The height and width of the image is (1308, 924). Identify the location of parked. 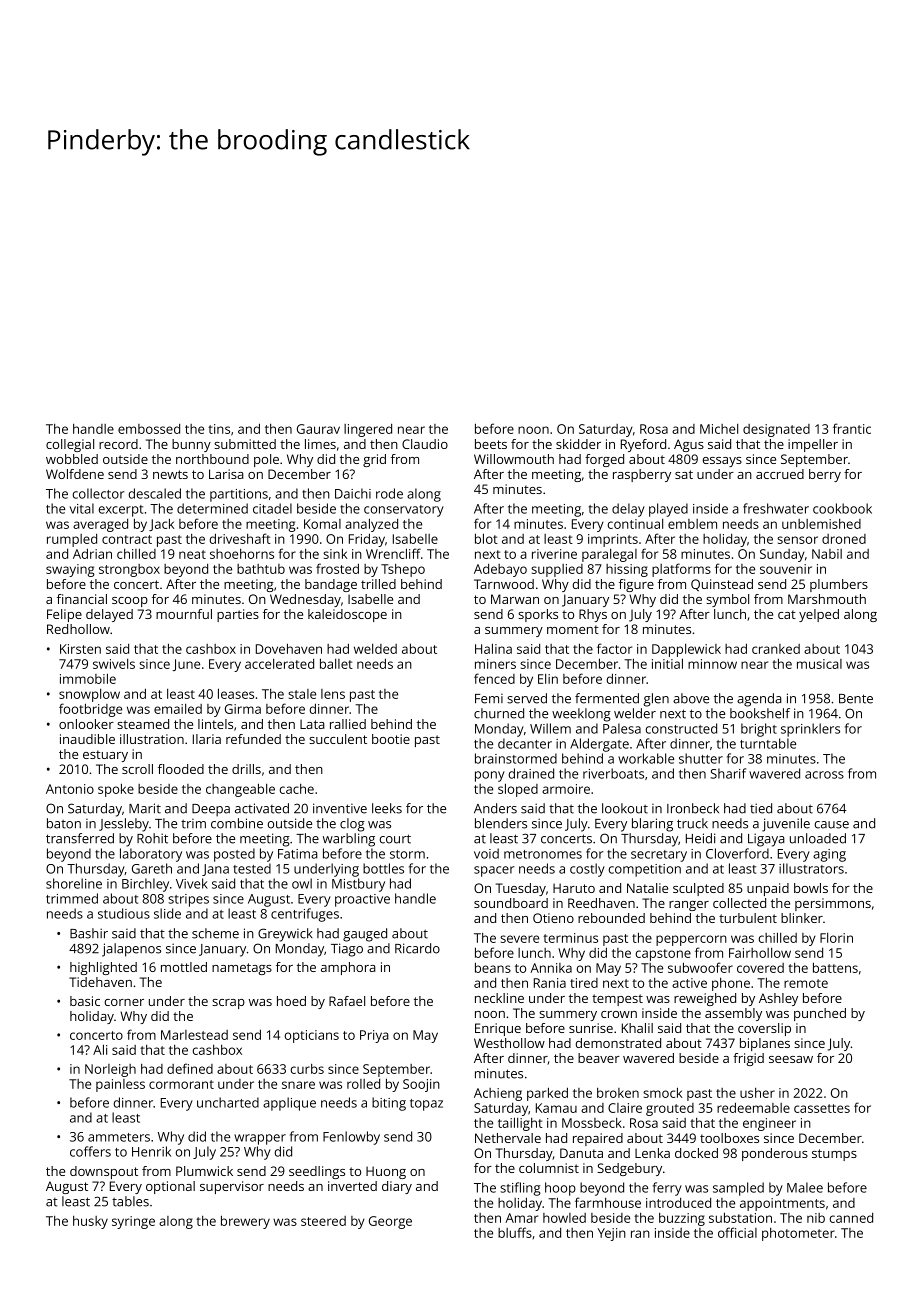
(547, 1094).
